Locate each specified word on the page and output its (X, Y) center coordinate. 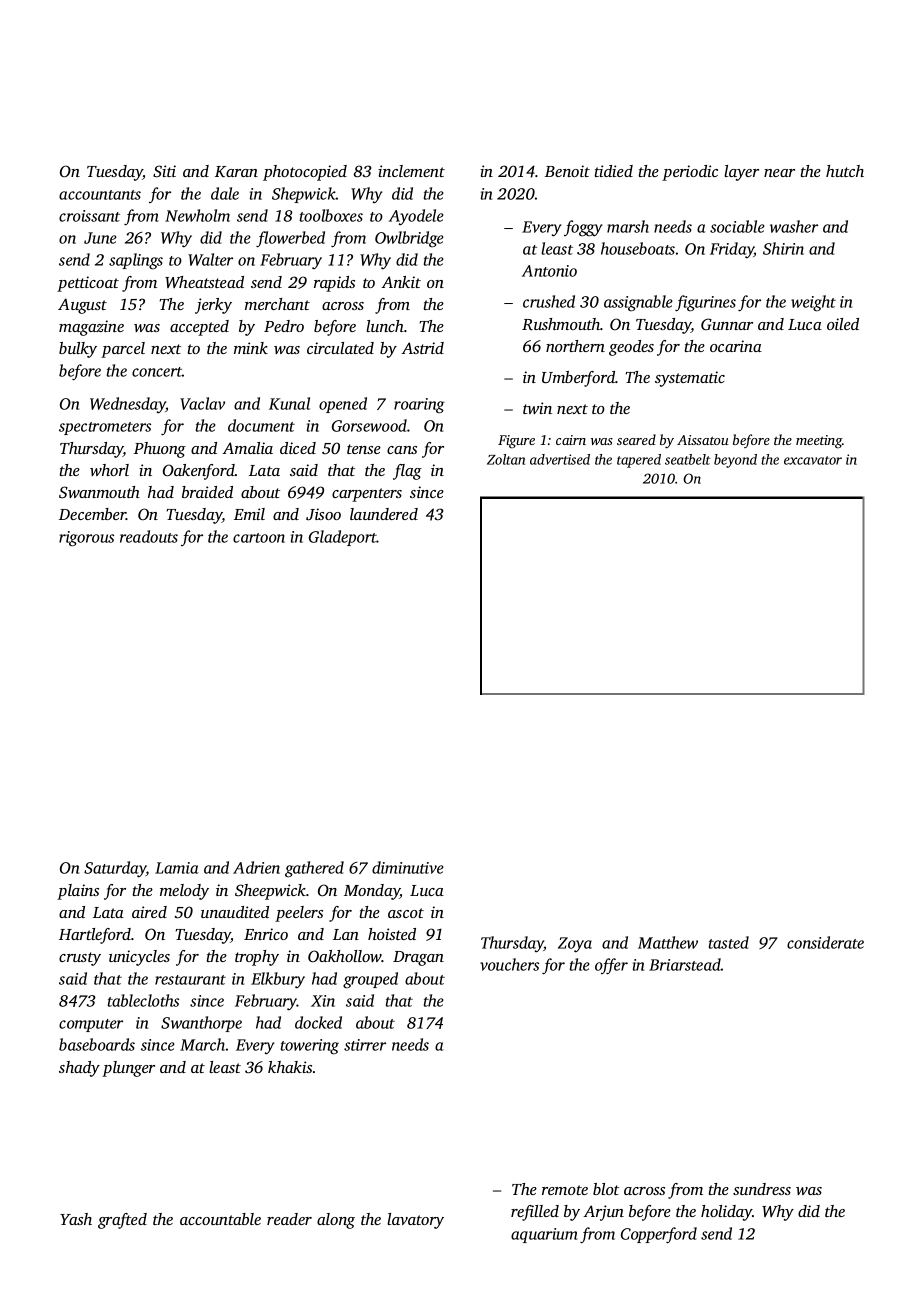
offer (611, 966)
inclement (411, 171)
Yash (76, 1219)
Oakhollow (345, 956)
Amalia (247, 448)
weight (813, 303)
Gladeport (343, 538)
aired (149, 912)
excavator (813, 460)
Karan (236, 171)
